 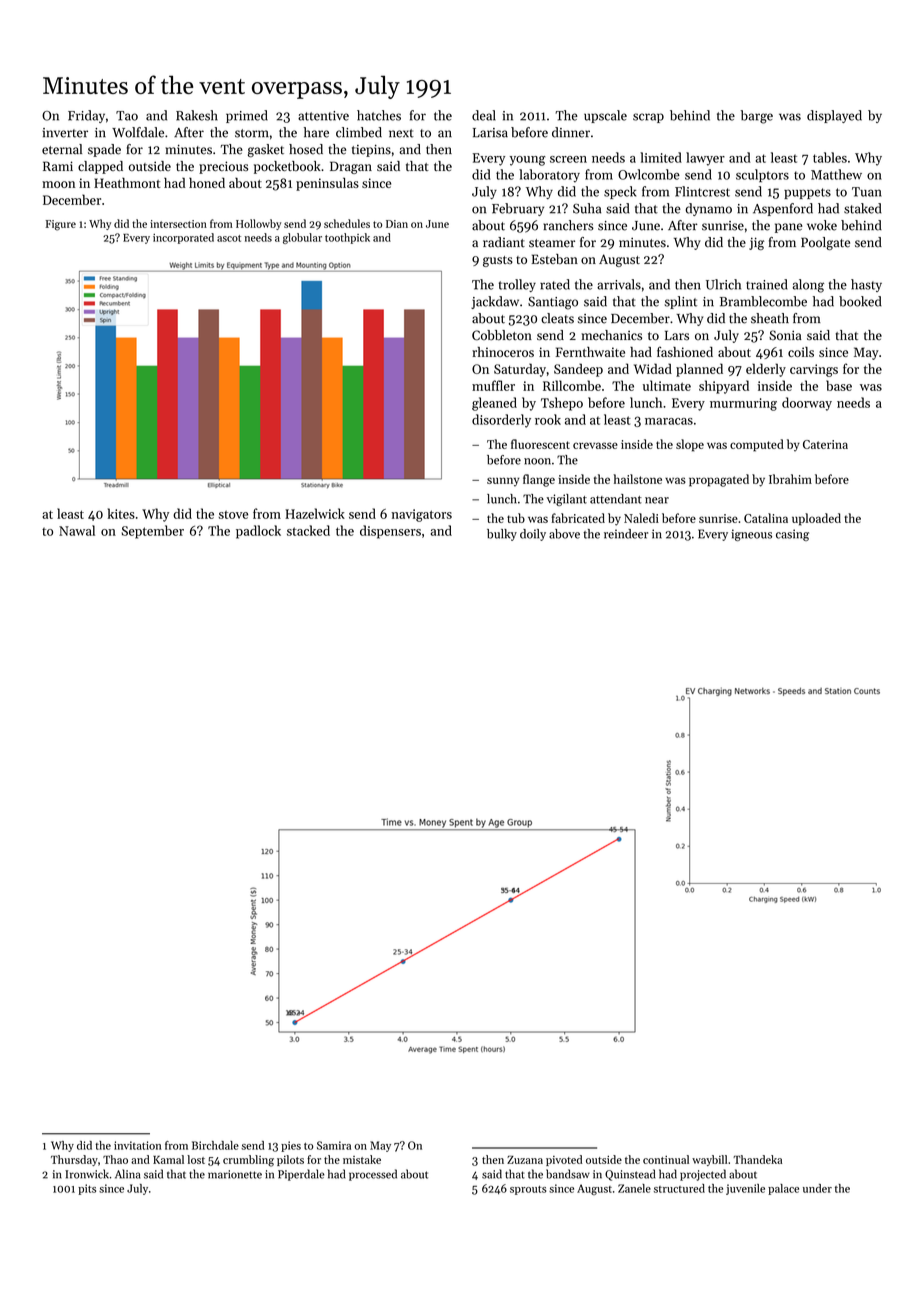 I want to click on tiepins, so click(x=371, y=151).
